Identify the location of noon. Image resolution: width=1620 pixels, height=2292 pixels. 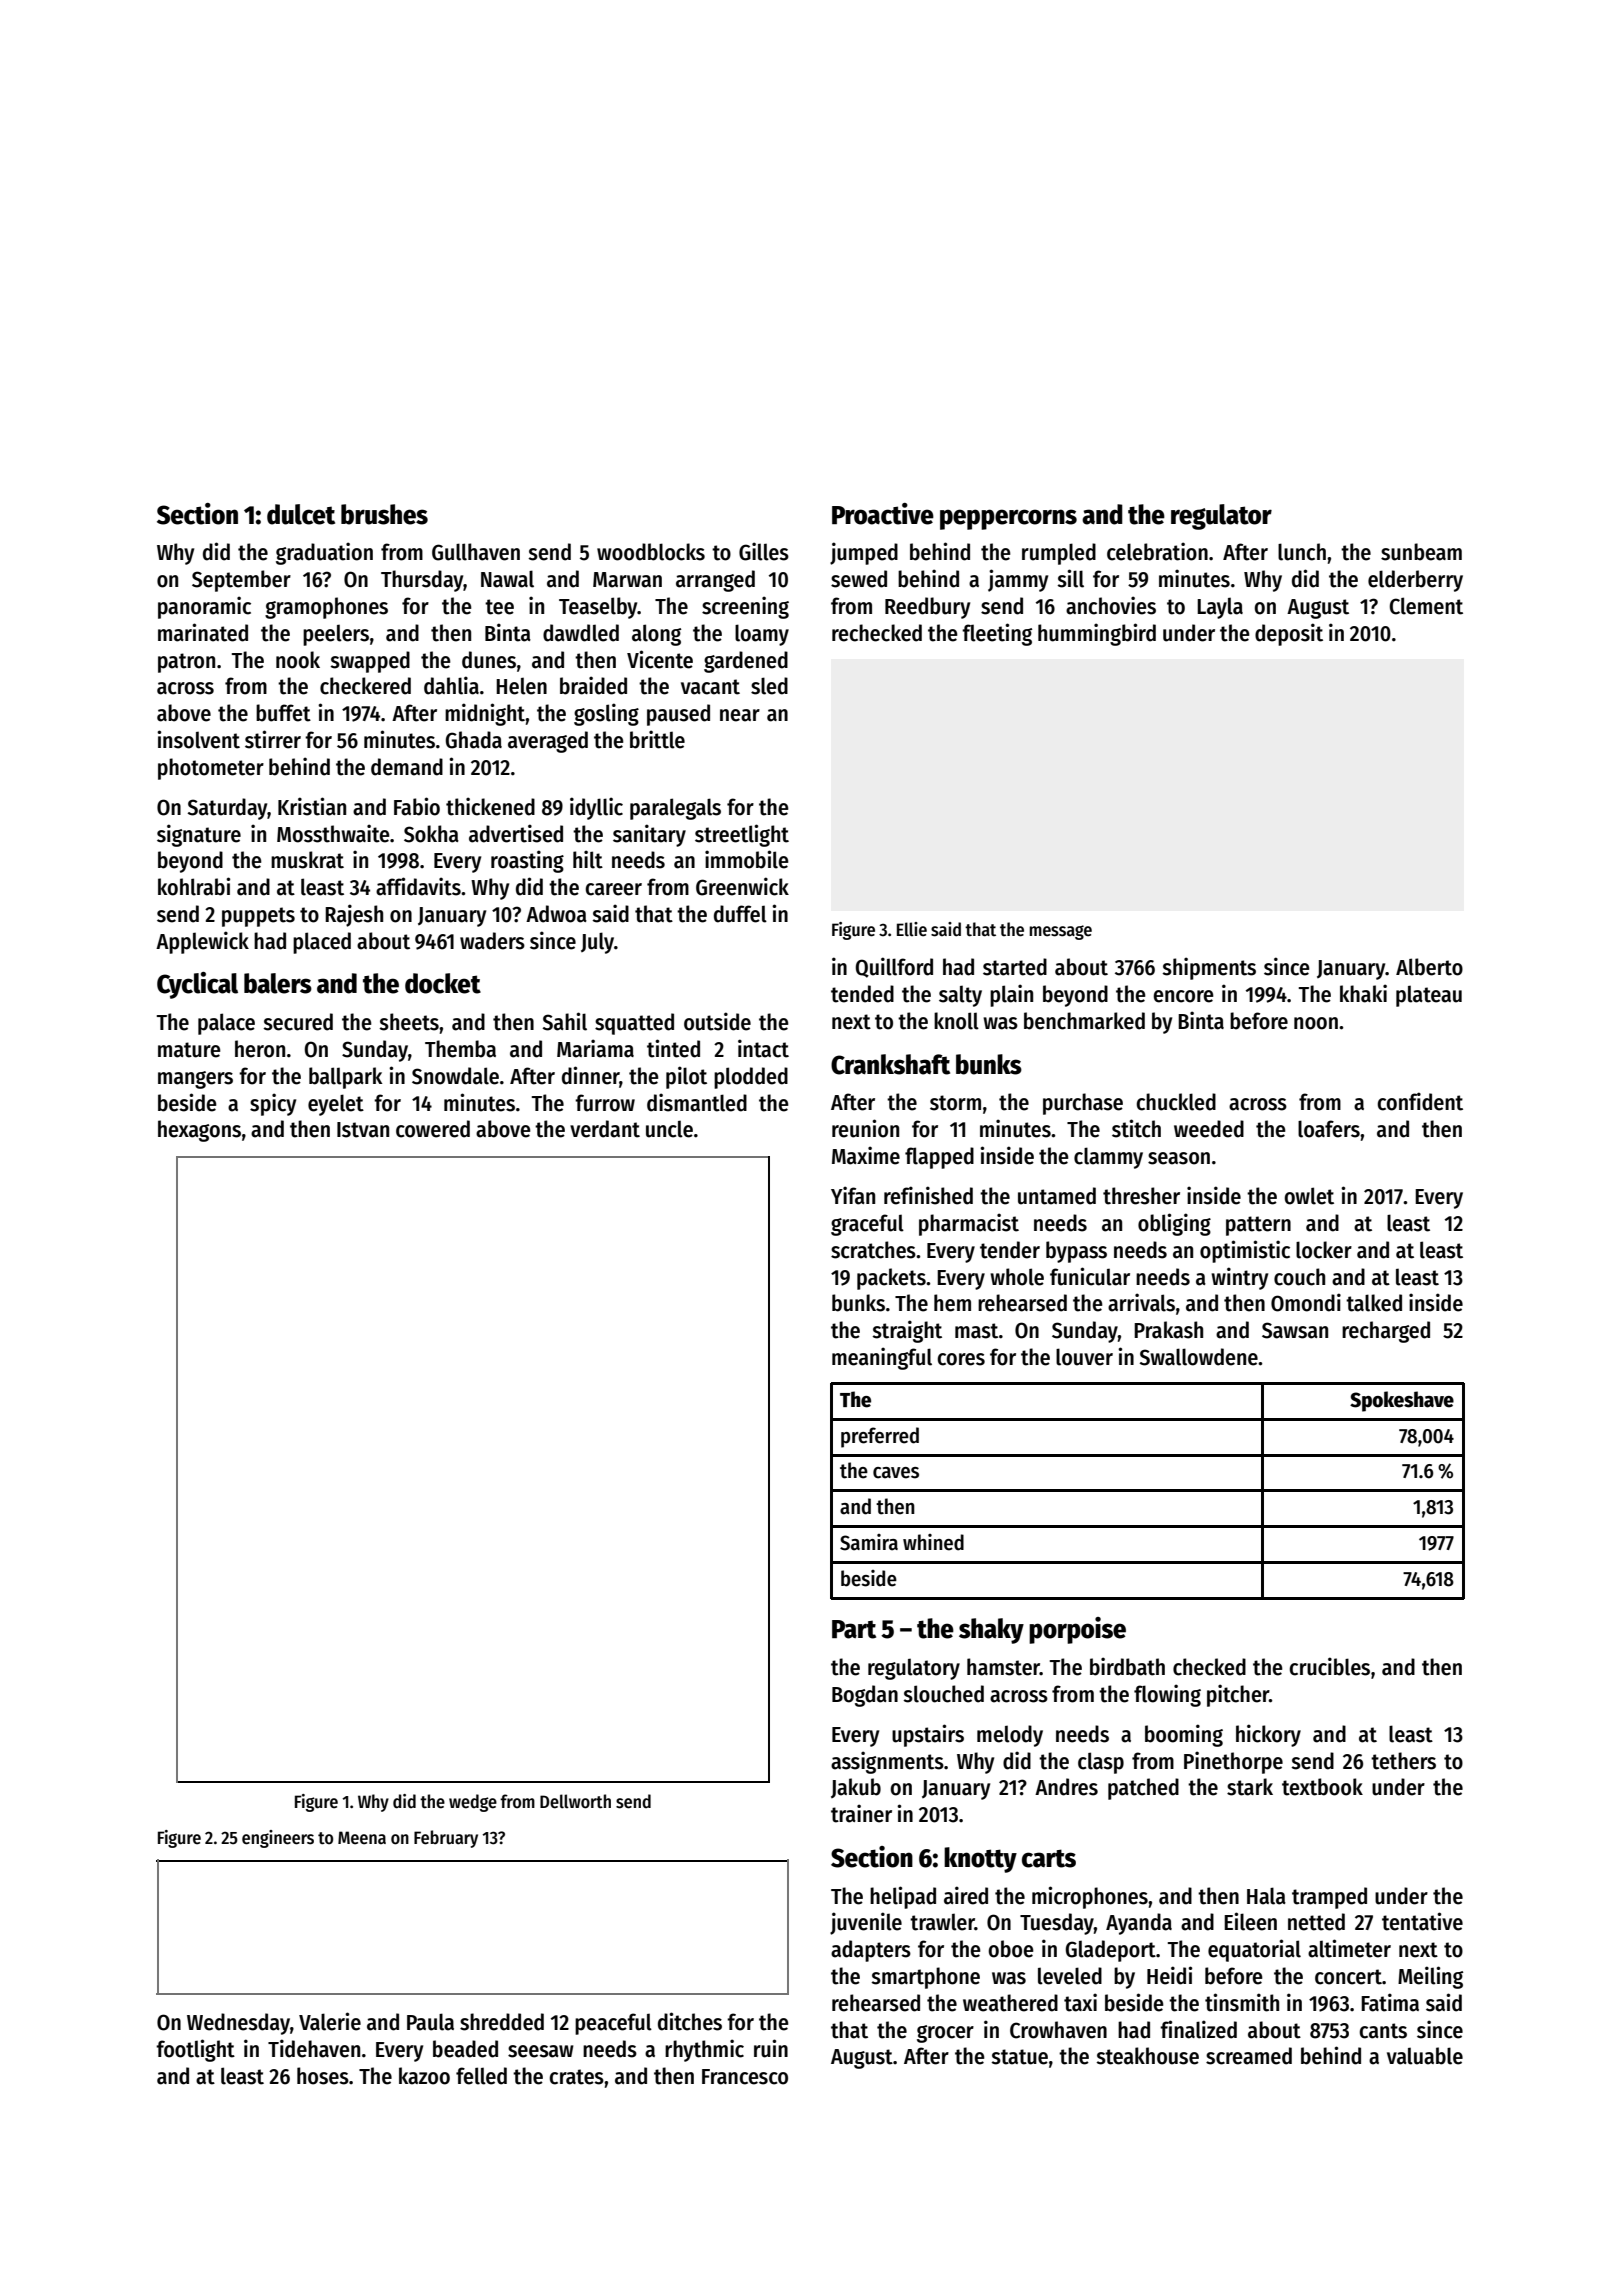
(1316, 1023).
